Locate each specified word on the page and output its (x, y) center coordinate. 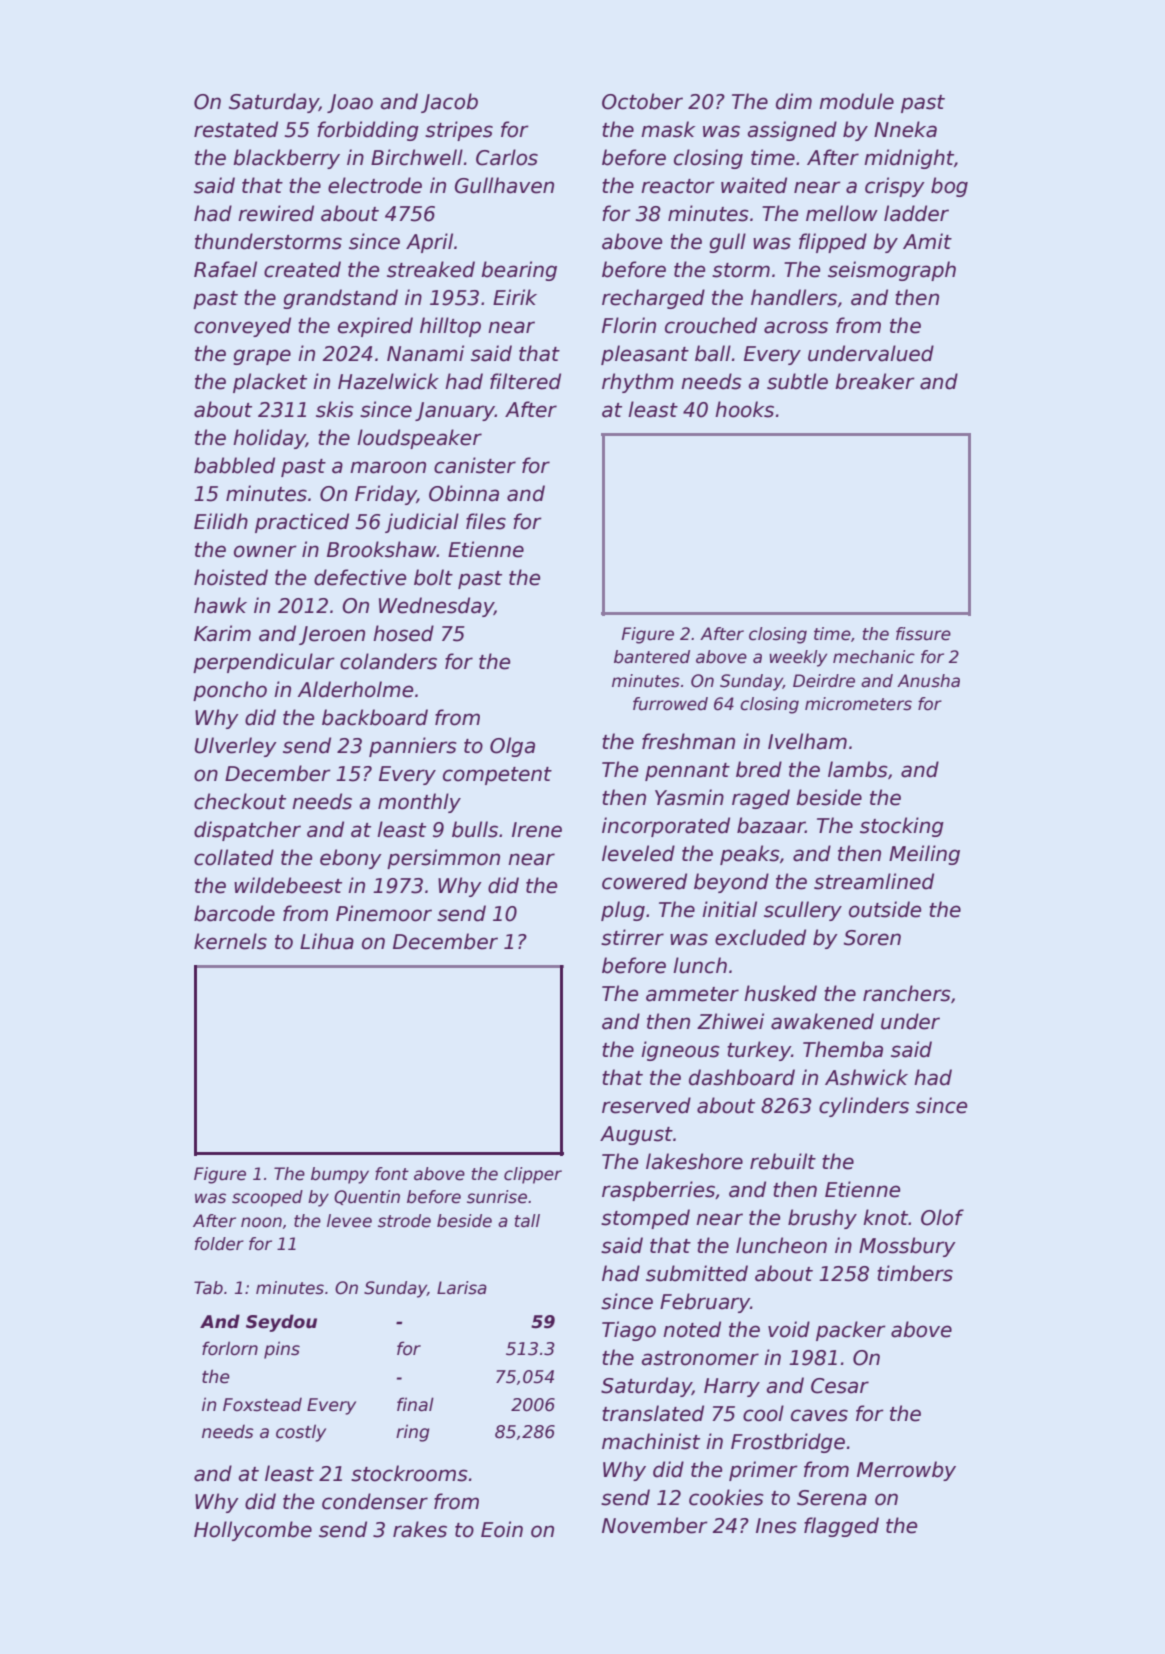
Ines (776, 1526)
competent (497, 776)
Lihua (327, 941)
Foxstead (262, 1404)
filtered (525, 381)
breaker (875, 381)
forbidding (368, 131)
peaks (750, 855)
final (415, 1404)
